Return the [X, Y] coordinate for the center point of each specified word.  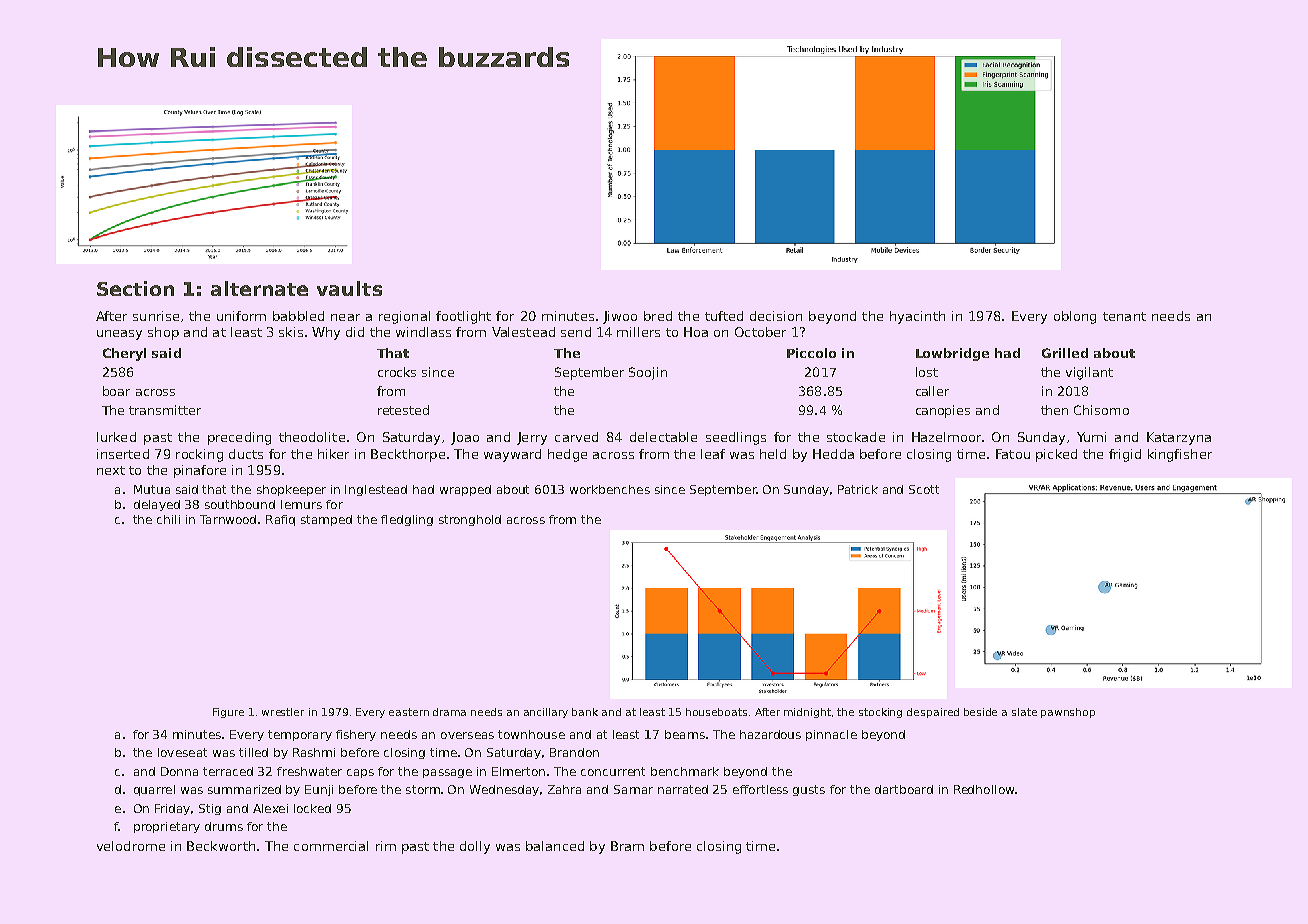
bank [585, 712]
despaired [933, 713]
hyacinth [917, 317]
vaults [349, 288]
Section [135, 288]
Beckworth [221, 846]
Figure [228, 713]
